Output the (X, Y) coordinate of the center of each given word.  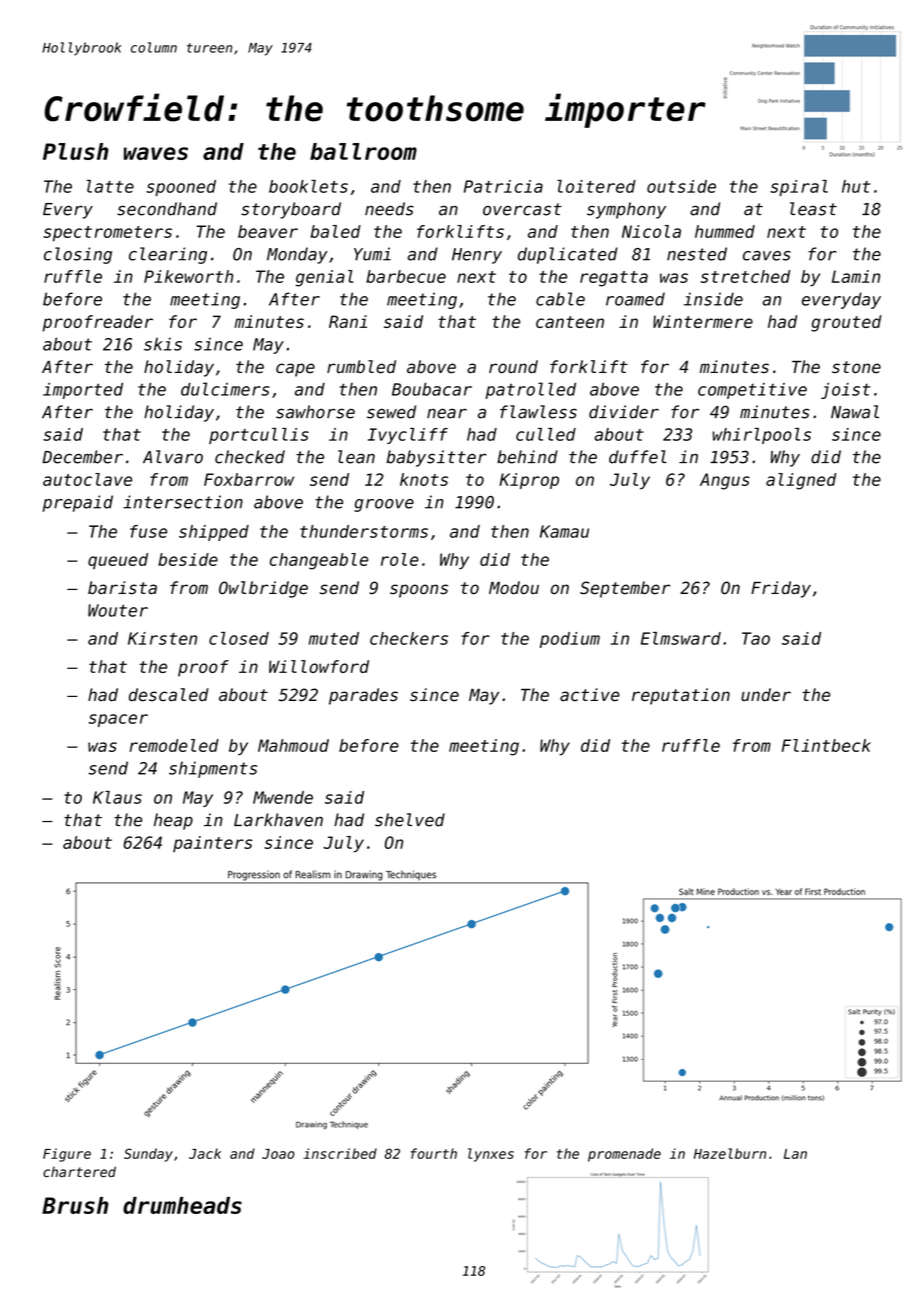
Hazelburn (730, 1153)
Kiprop (529, 481)
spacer (118, 720)
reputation (681, 696)
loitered (596, 186)
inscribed (340, 1153)
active (590, 695)
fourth (434, 1153)
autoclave (87, 479)
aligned (801, 481)
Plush (76, 151)
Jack (205, 1153)
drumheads (182, 1205)
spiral (799, 188)
